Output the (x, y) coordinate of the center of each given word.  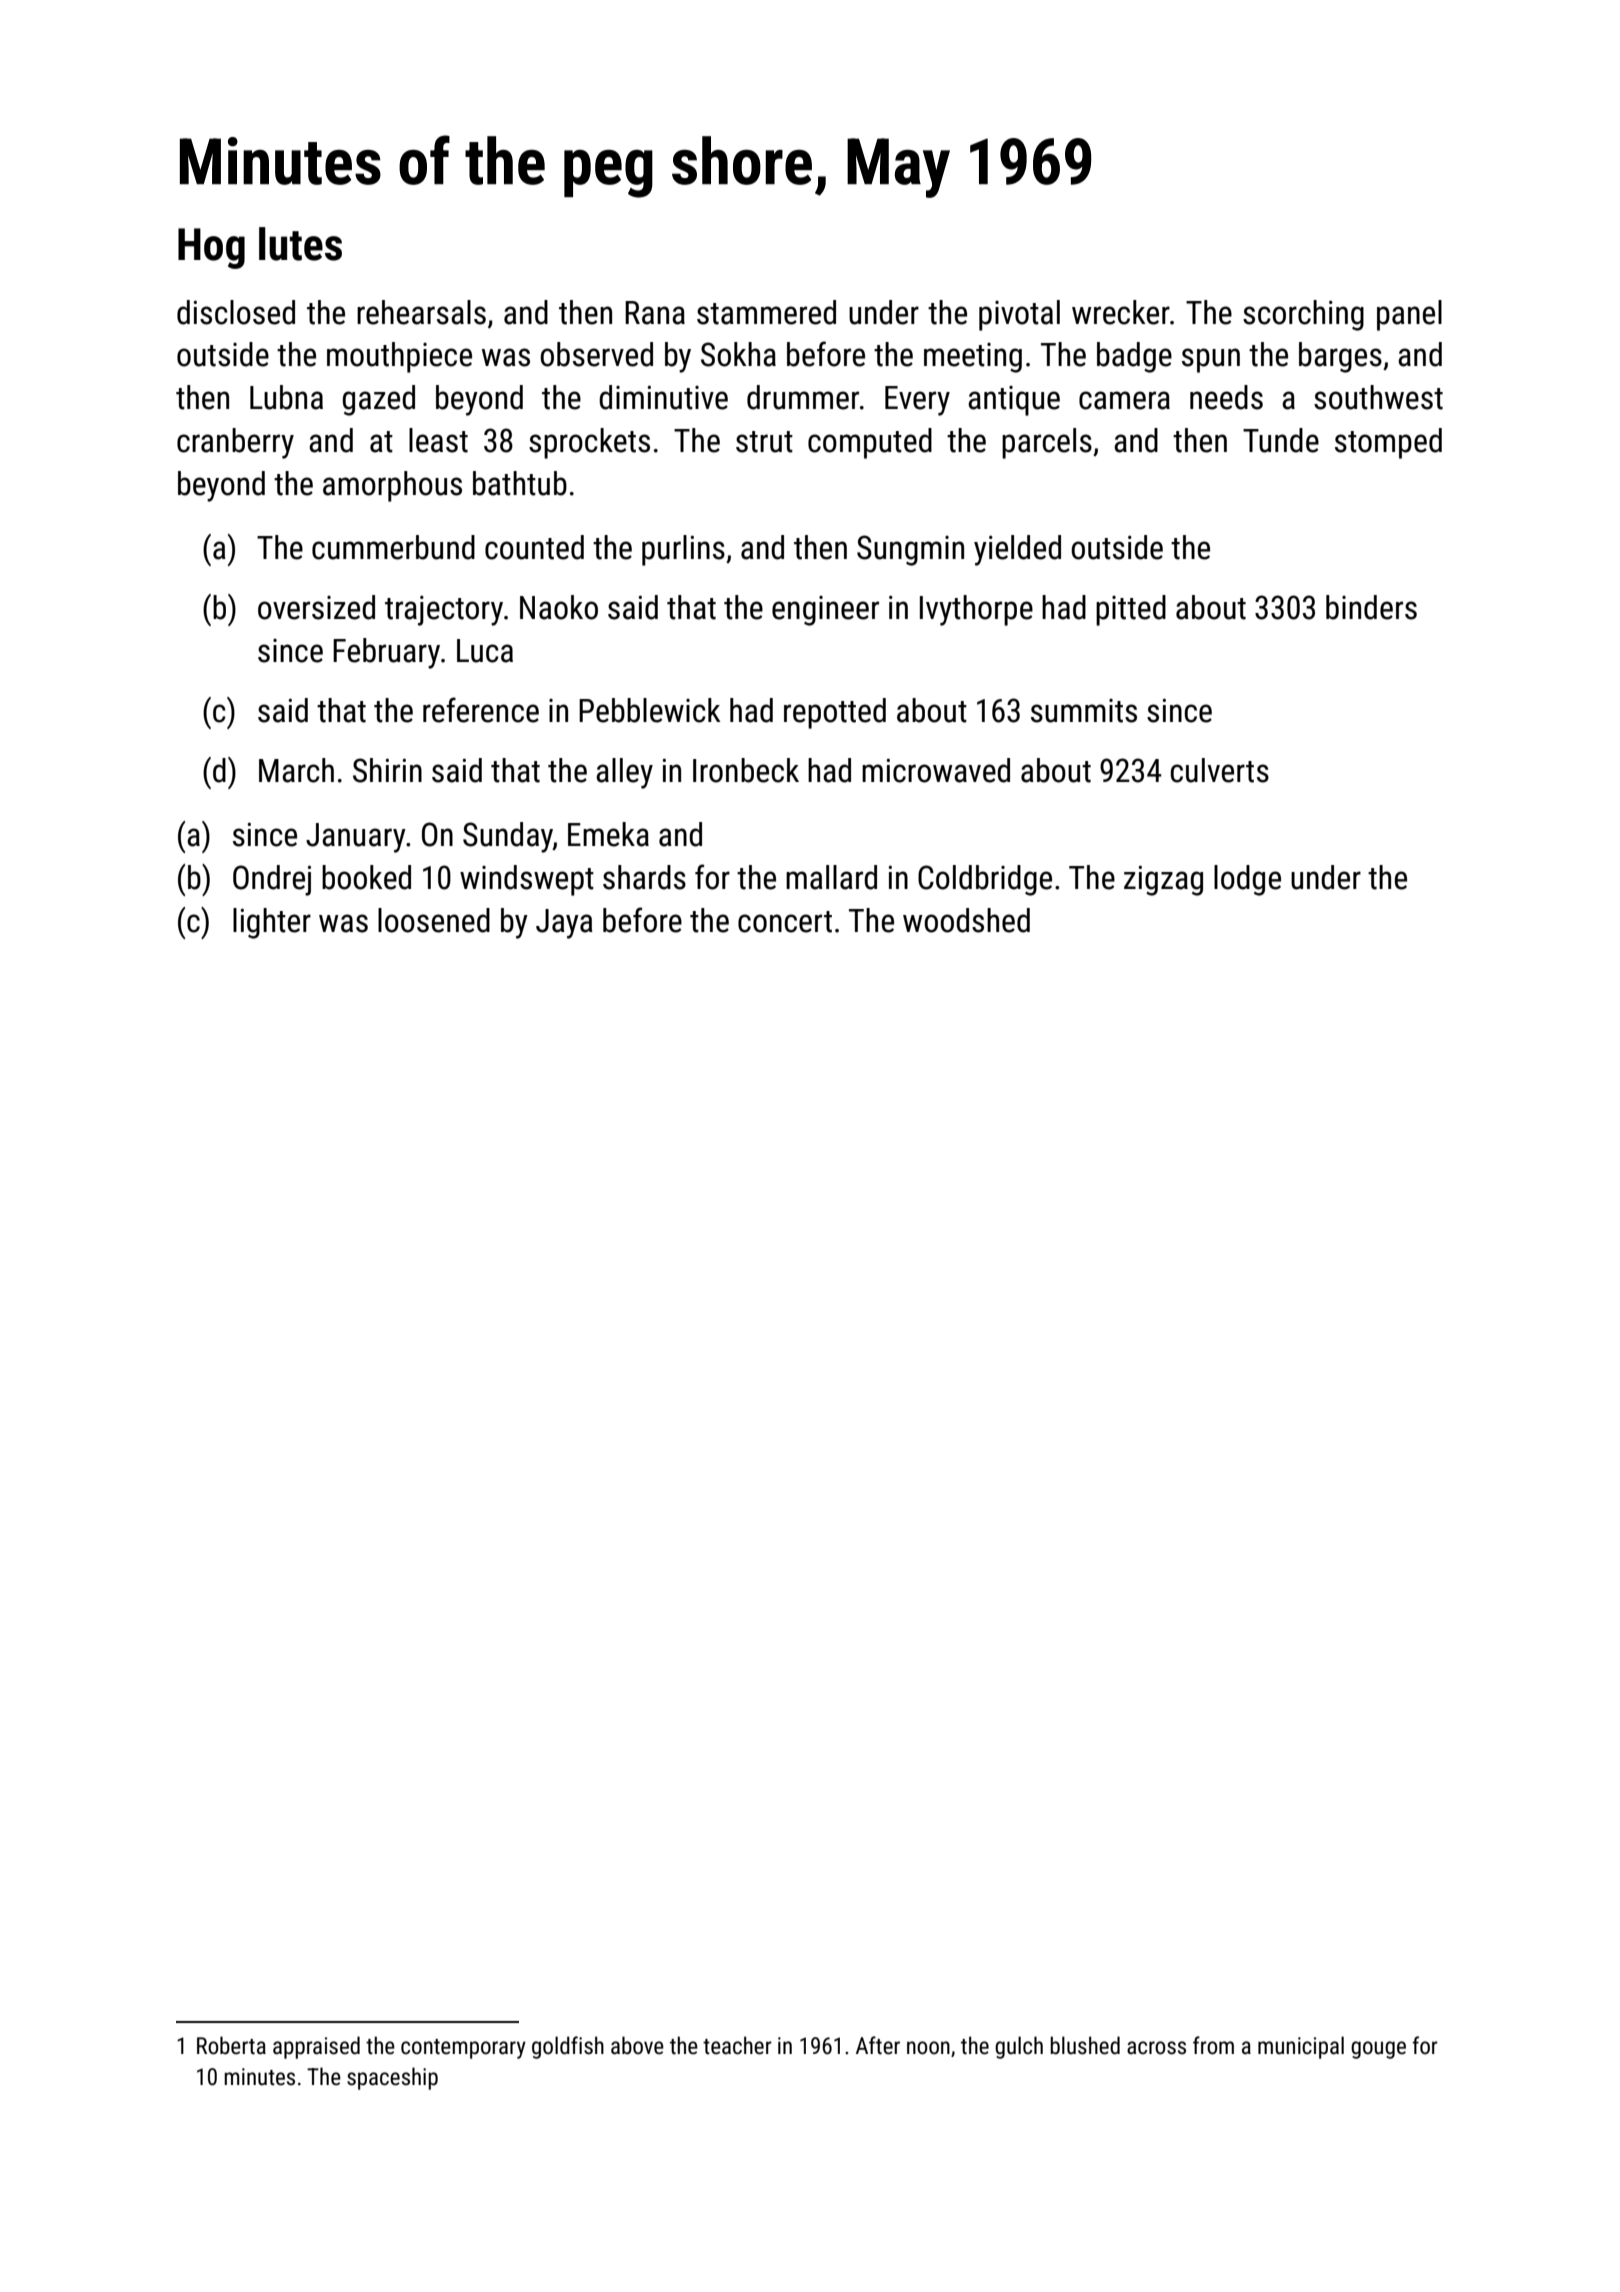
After (878, 2045)
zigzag (1163, 880)
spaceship (392, 2078)
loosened (434, 920)
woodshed (966, 920)
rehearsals (421, 312)
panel (1409, 315)
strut (764, 442)
